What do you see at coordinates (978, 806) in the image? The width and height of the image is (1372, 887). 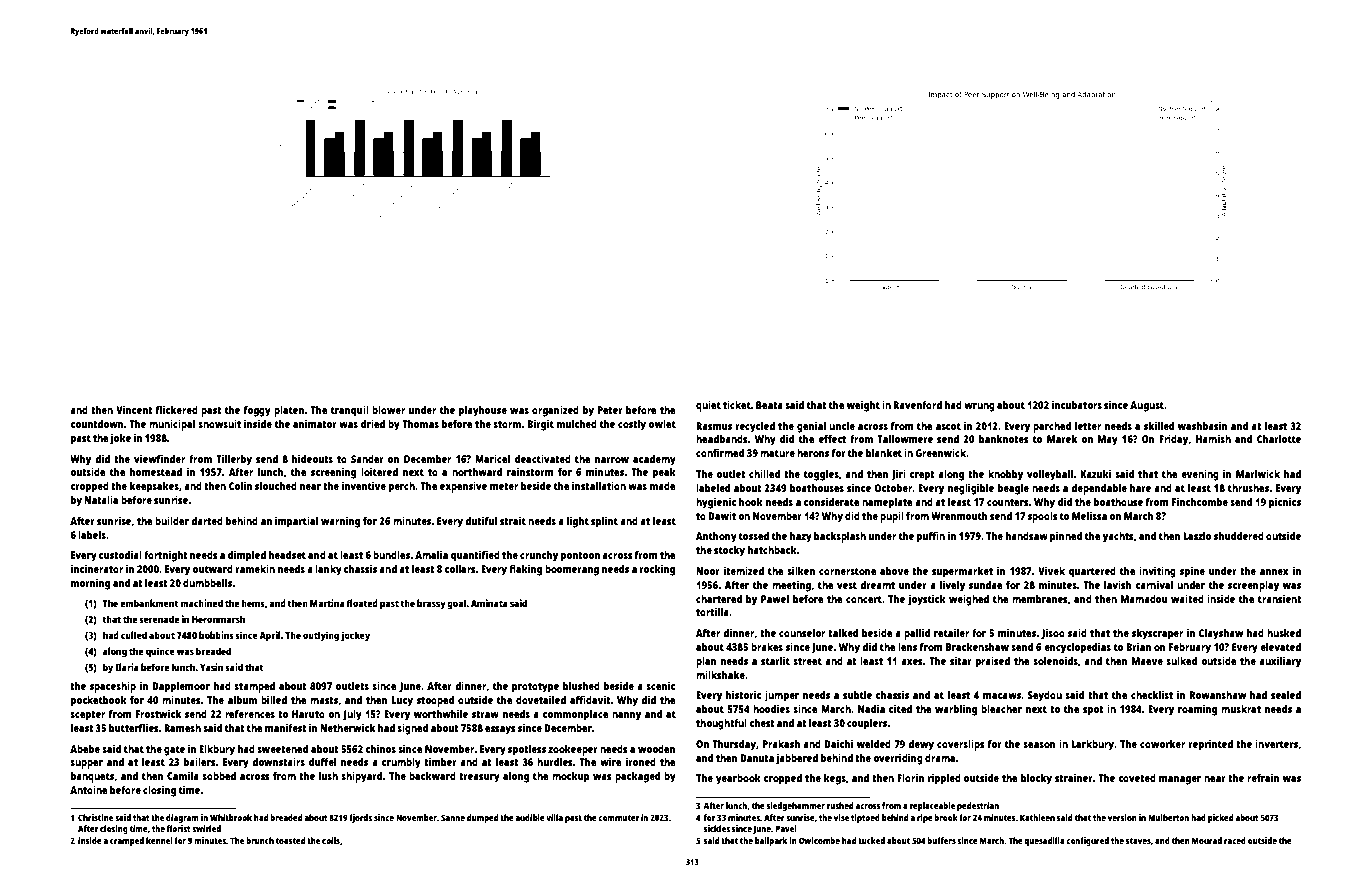 I see `pedestrian` at bounding box center [978, 806].
